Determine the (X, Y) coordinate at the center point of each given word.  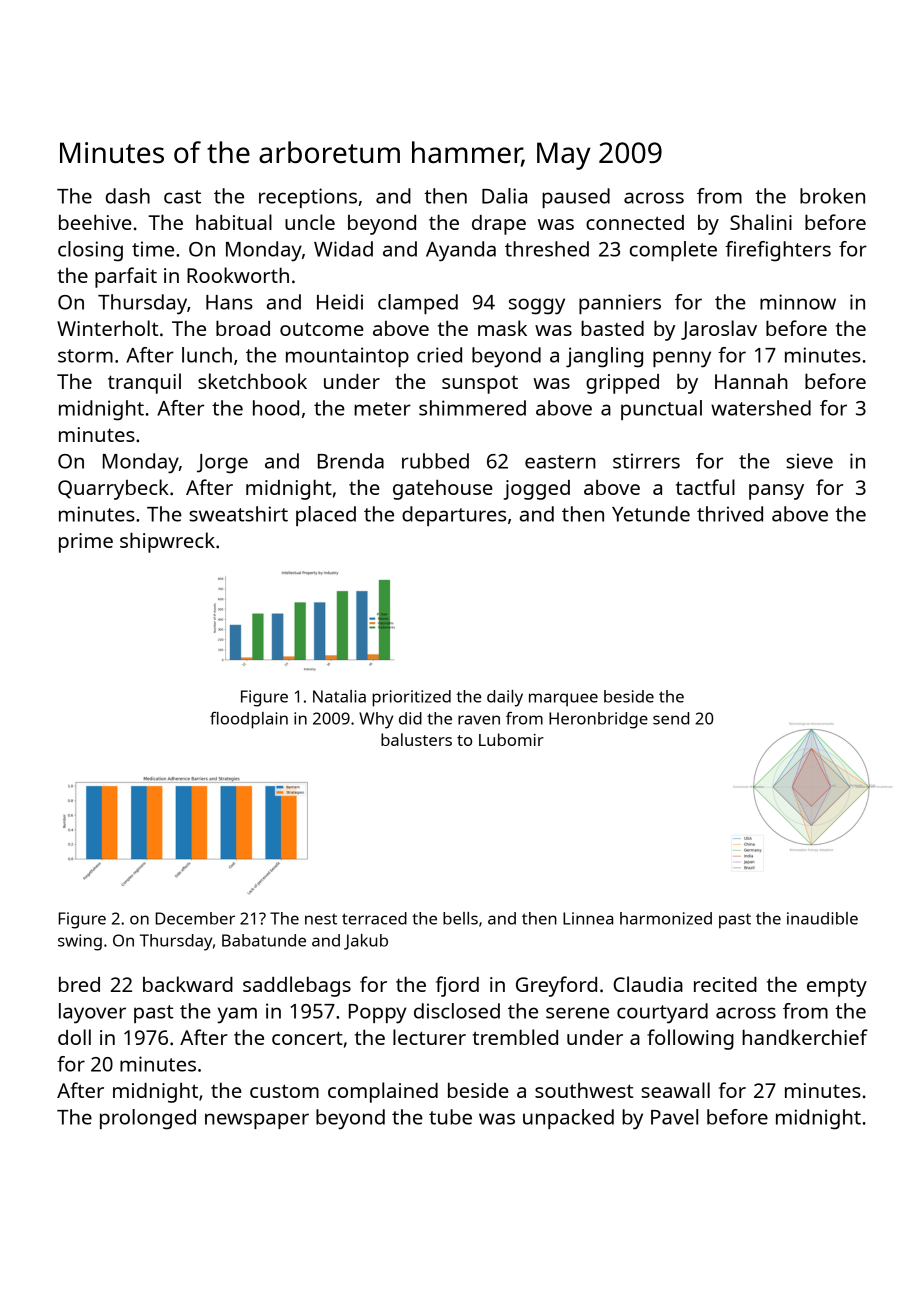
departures (454, 516)
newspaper (257, 1121)
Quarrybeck (113, 489)
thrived (730, 514)
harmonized (666, 918)
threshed (547, 249)
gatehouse (443, 489)
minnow (798, 302)
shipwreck (167, 542)
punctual (661, 410)
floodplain (249, 720)
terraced (374, 918)
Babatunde (264, 940)
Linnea (588, 918)
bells (460, 918)
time (153, 249)
